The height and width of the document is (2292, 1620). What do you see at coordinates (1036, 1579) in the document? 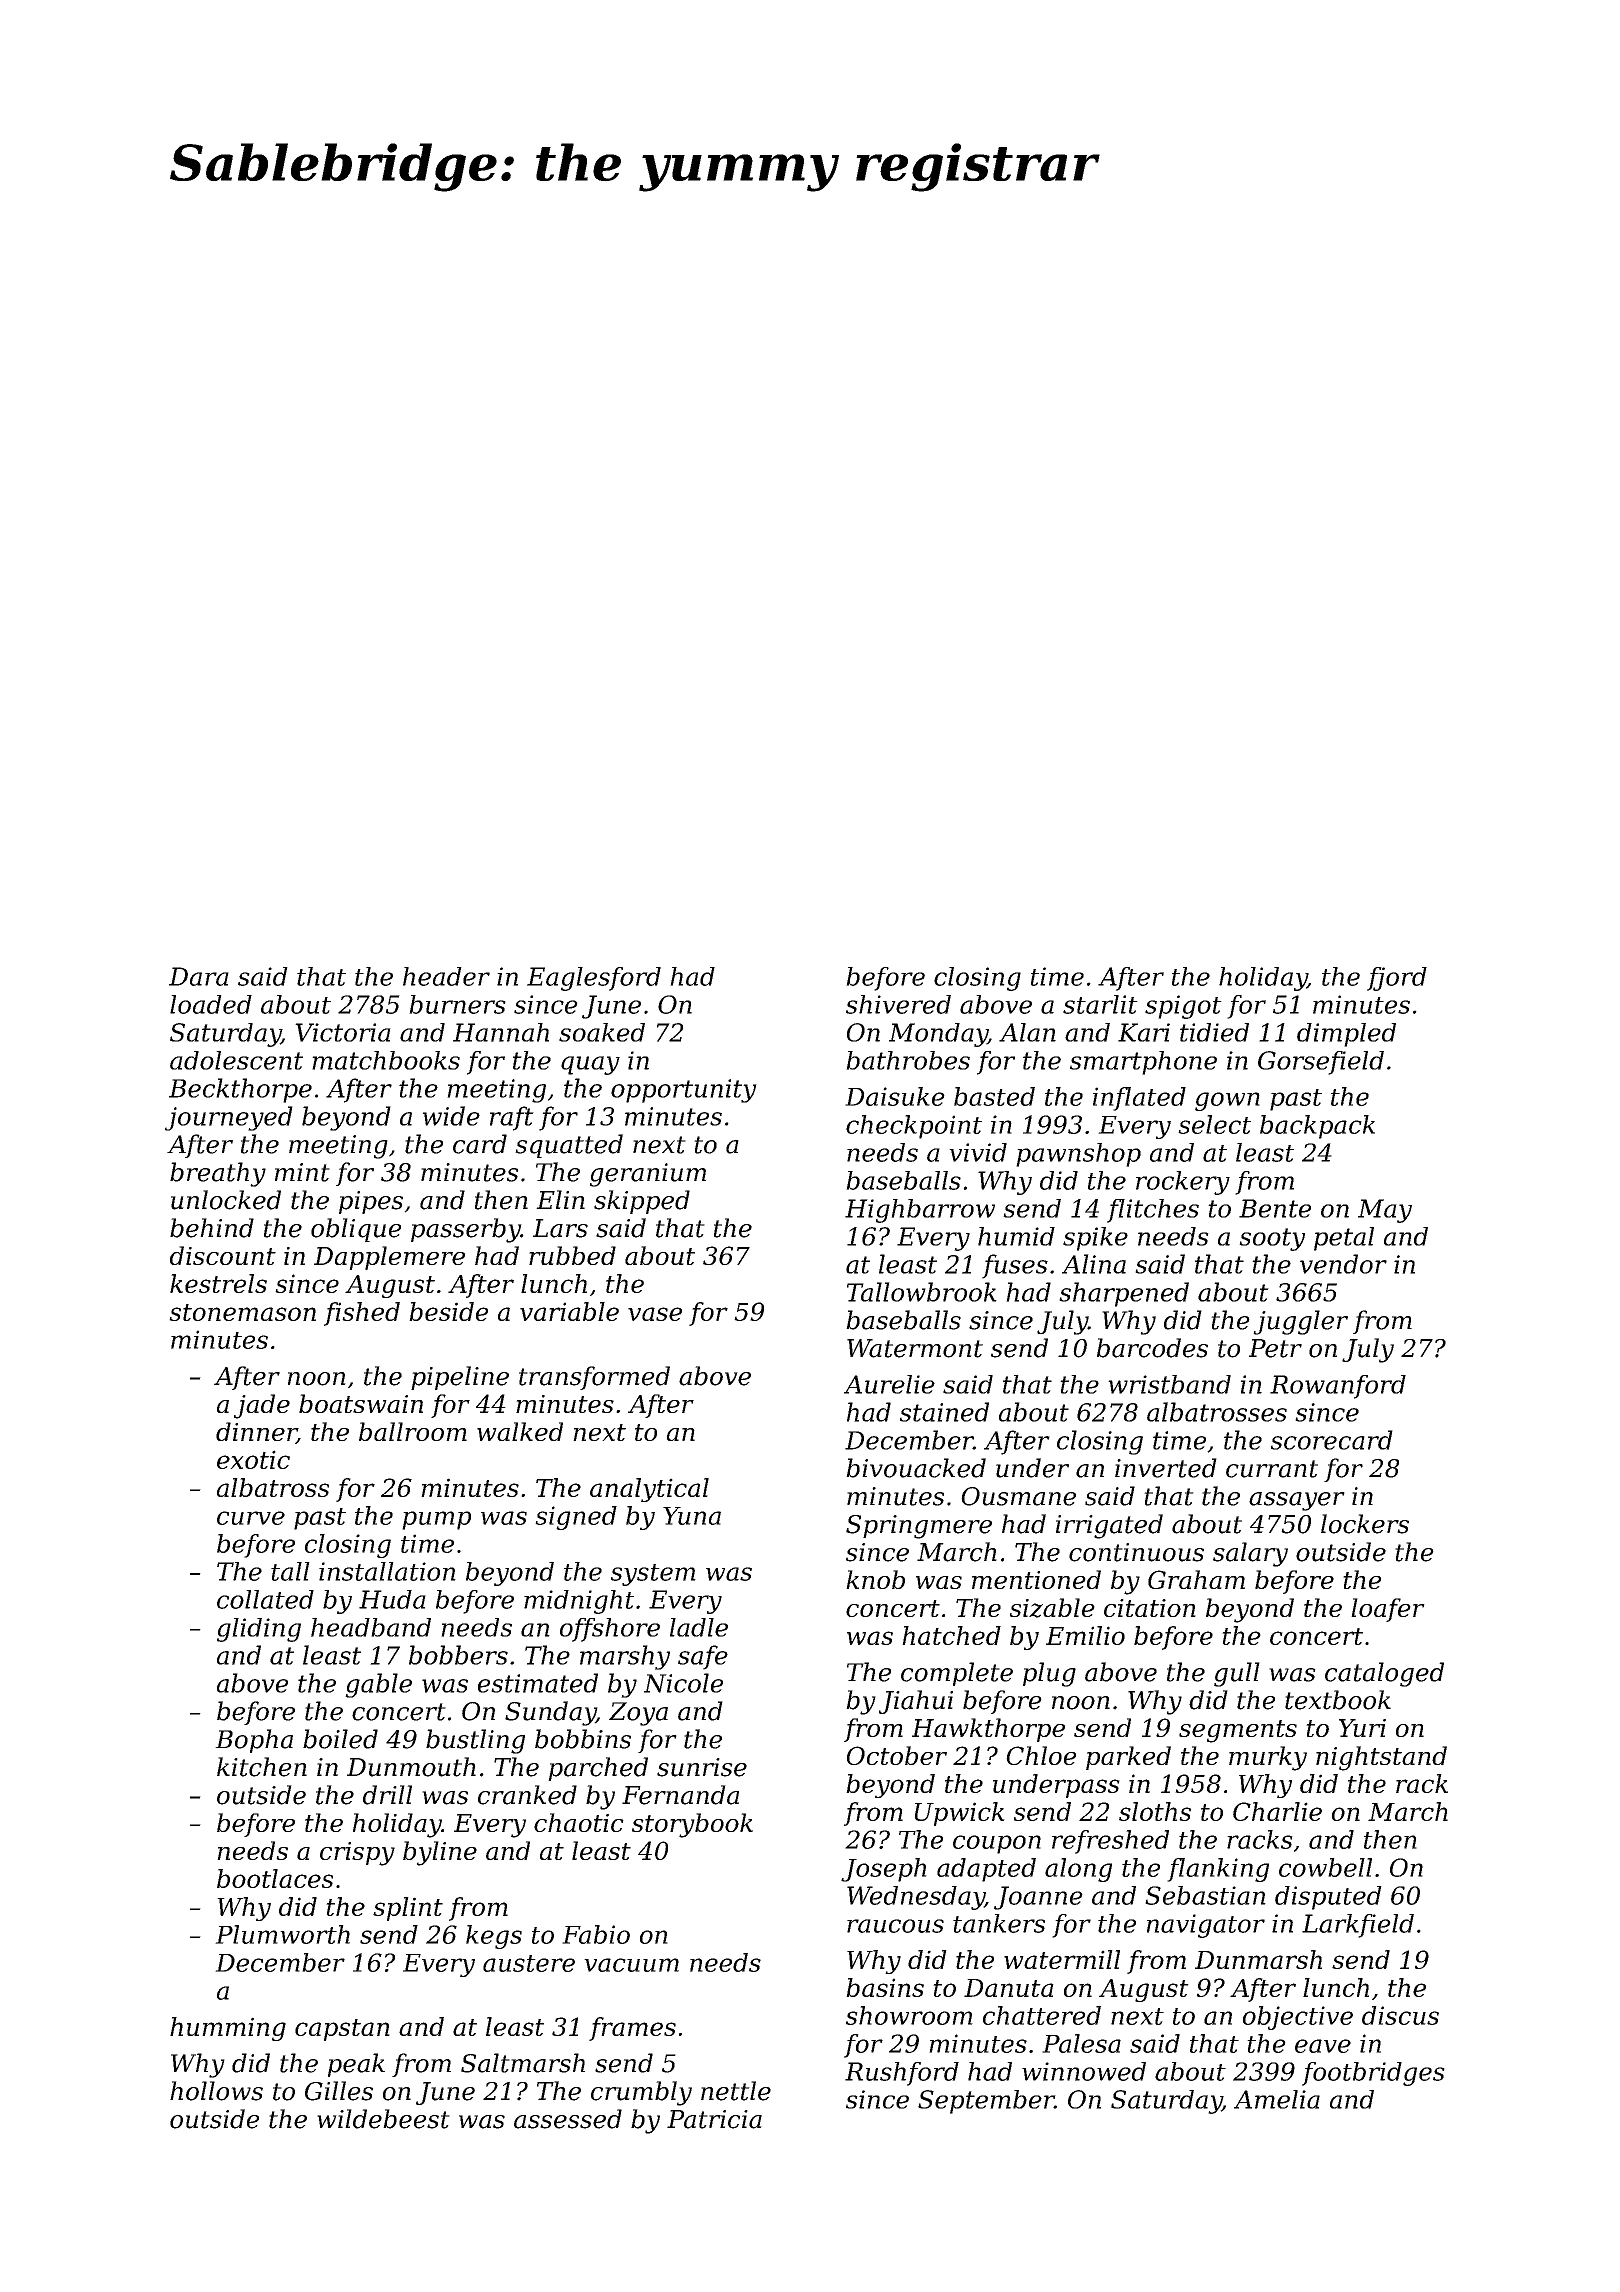
I see `mentioned` at bounding box center [1036, 1579].
